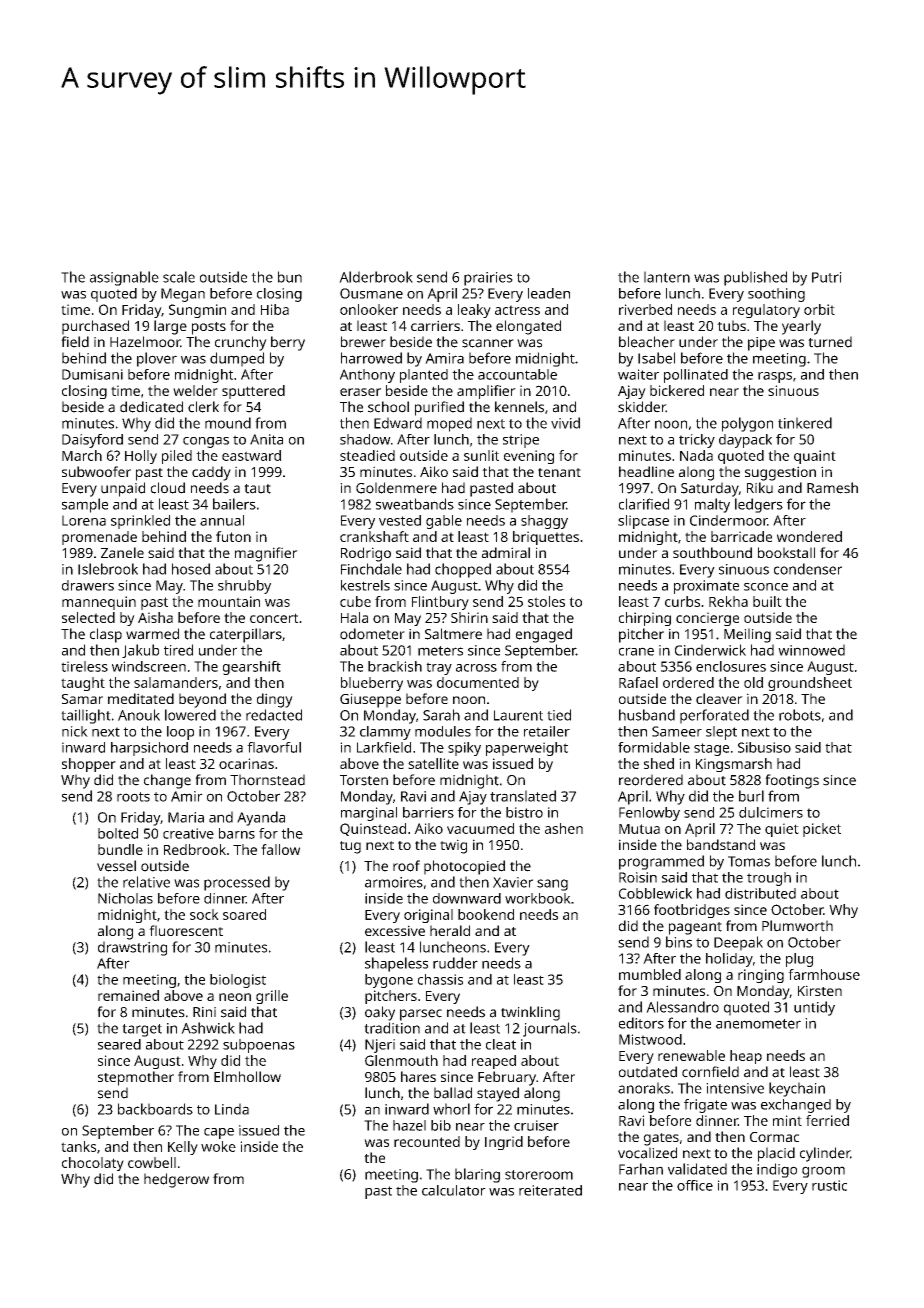  I want to click on hedgerow, so click(176, 1180).
